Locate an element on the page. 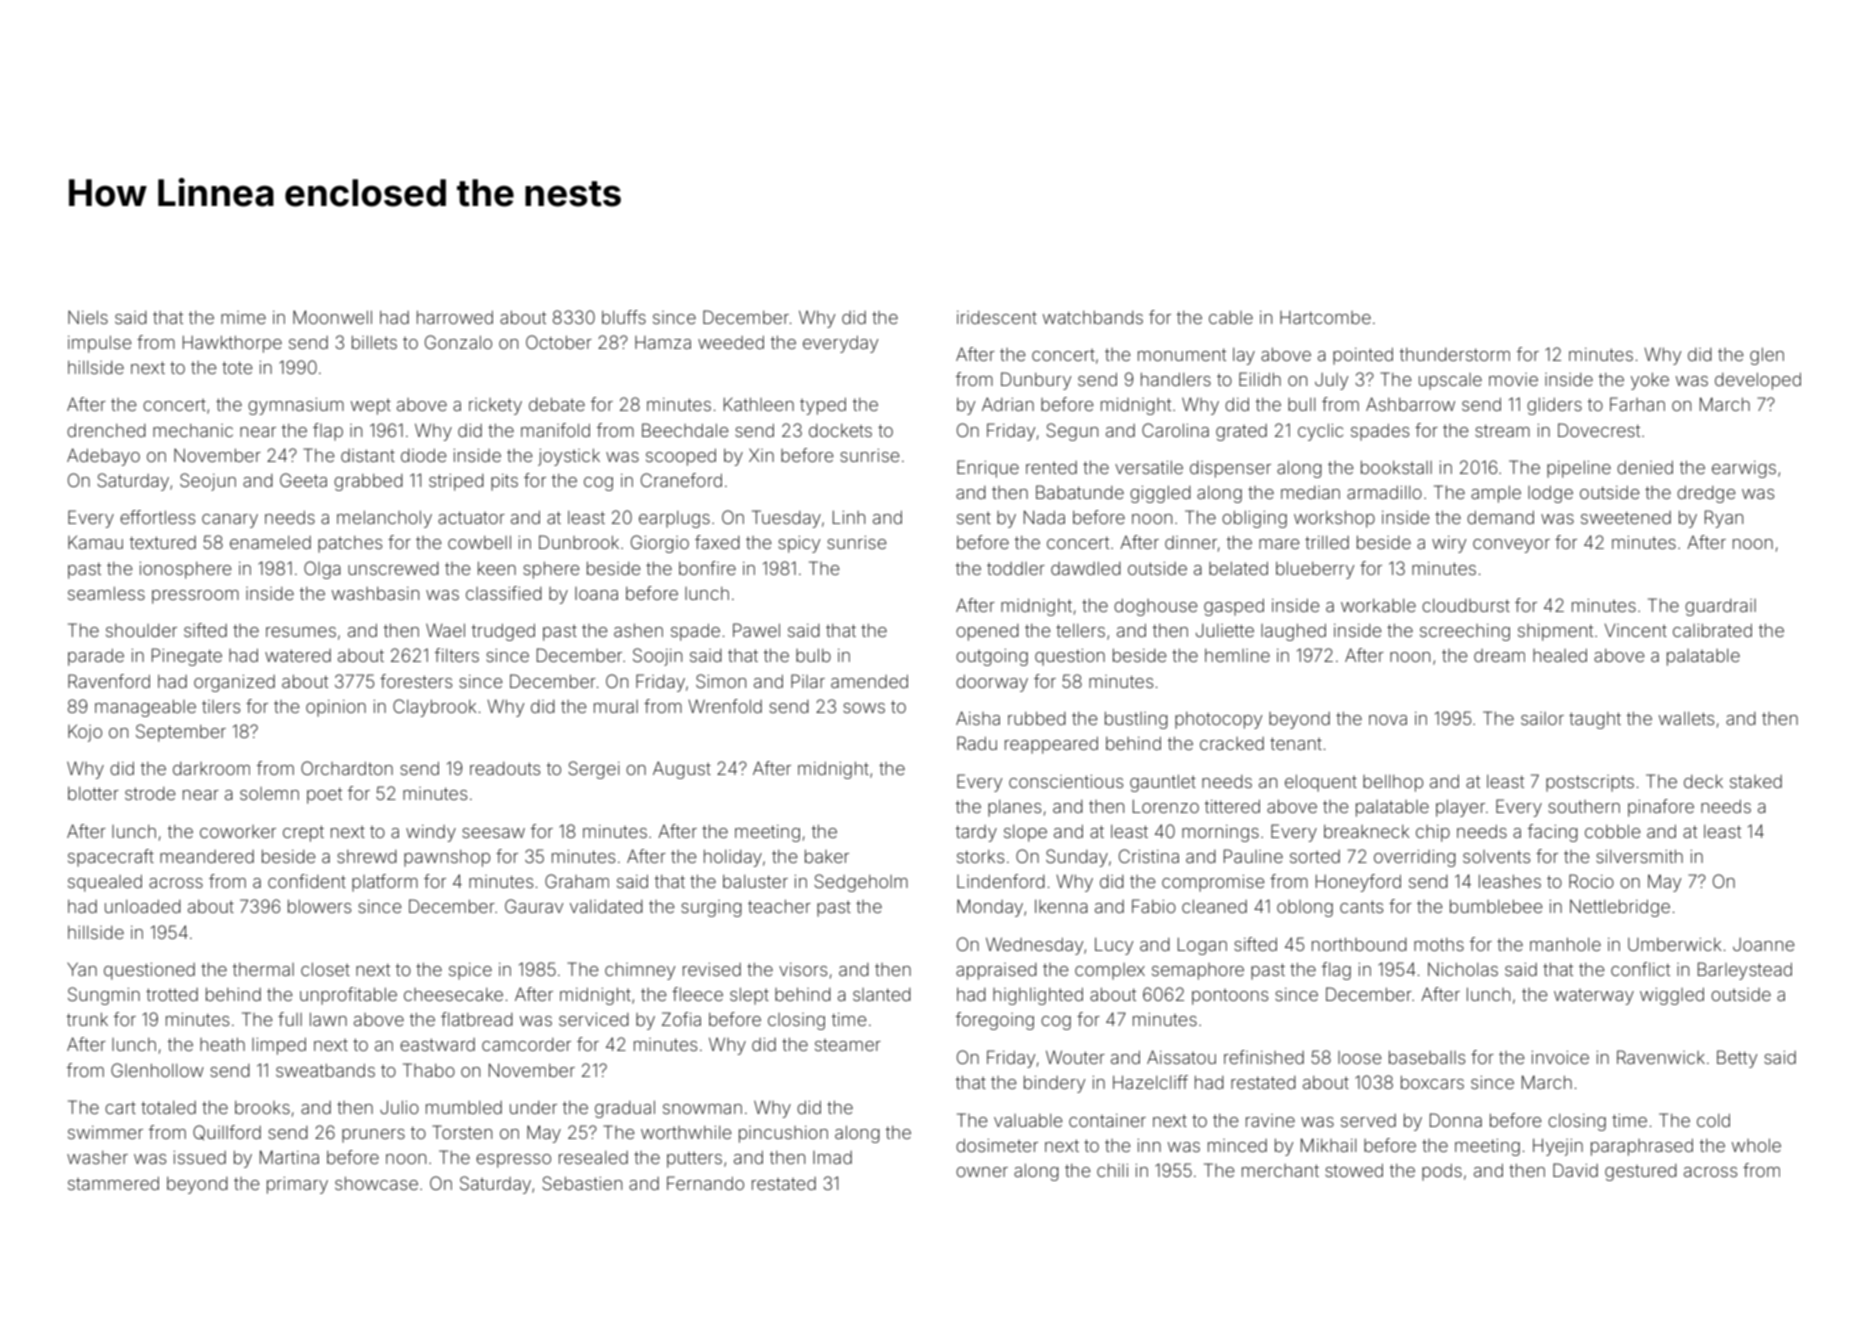 The image size is (1870, 1322). tenant is located at coordinates (1296, 743).
